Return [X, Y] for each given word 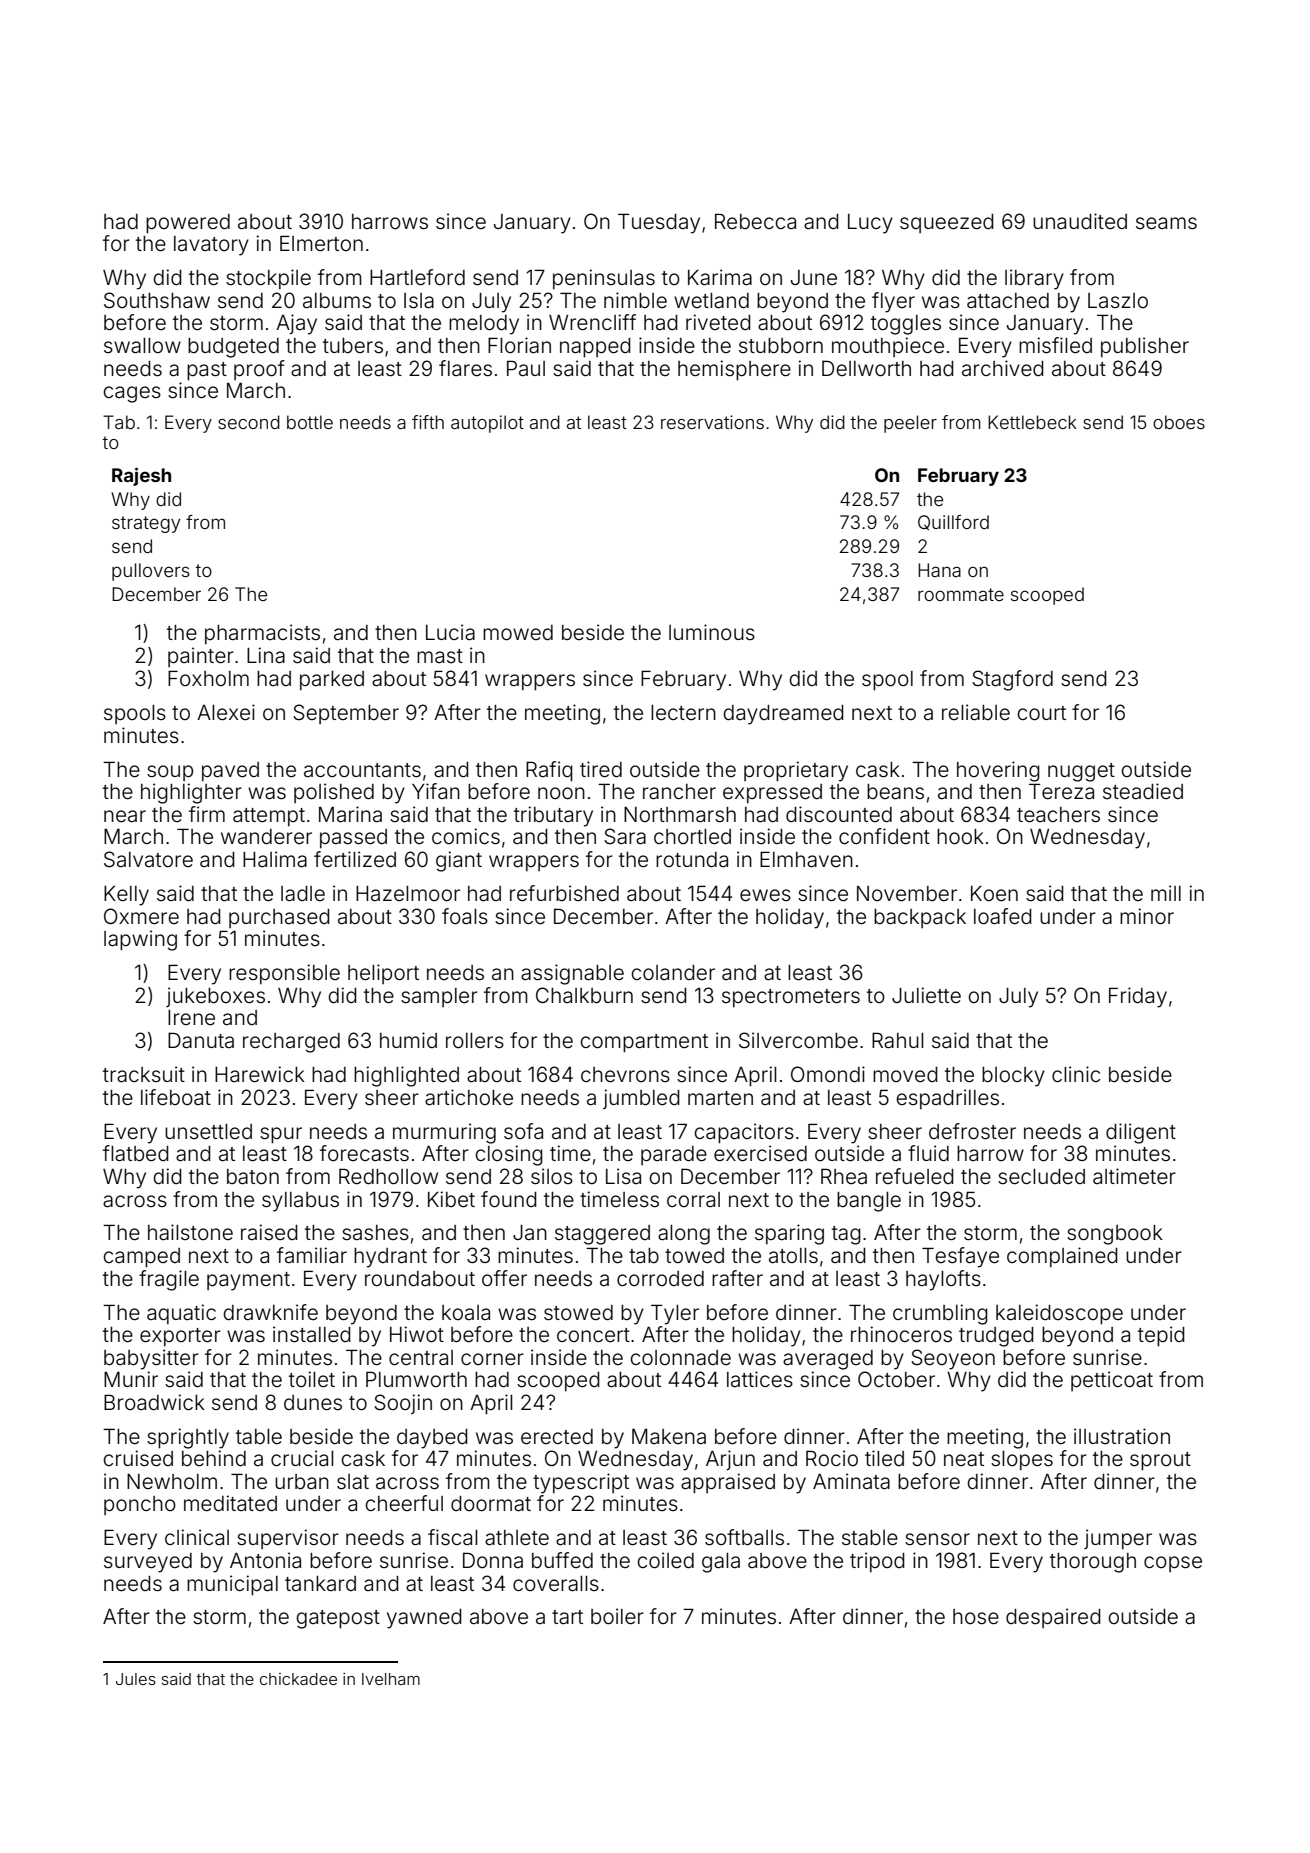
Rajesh [141, 477]
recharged [291, 1043]
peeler [910, 424]
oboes [1179, 422]
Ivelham [391, 1679]
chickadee [298, 1679]
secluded [1041, 1177]
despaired [1053, 1618]
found [509, 1199]
